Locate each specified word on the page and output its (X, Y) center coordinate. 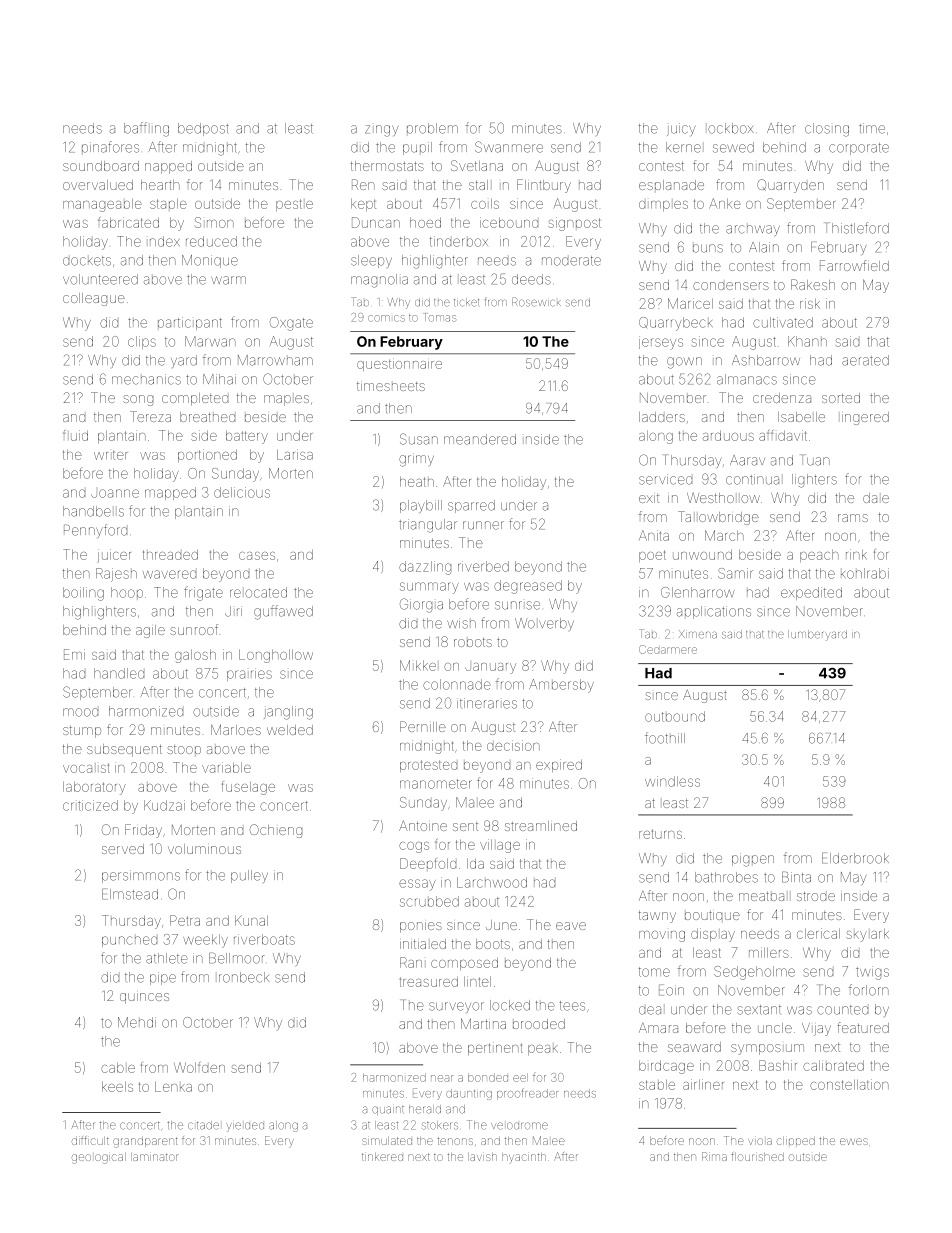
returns (660, 834)
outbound (675, 716)
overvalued (98, 185)
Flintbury (544, 186)
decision (513, 745)
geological (99, 1158)
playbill (421, 506)
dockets (87, 261)
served (123, 849)
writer (111, 455)
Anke (725, 203)
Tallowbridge (718, 518)
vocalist (86, 768)
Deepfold (428, 863)
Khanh (807, 341)
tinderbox (459, 241)
